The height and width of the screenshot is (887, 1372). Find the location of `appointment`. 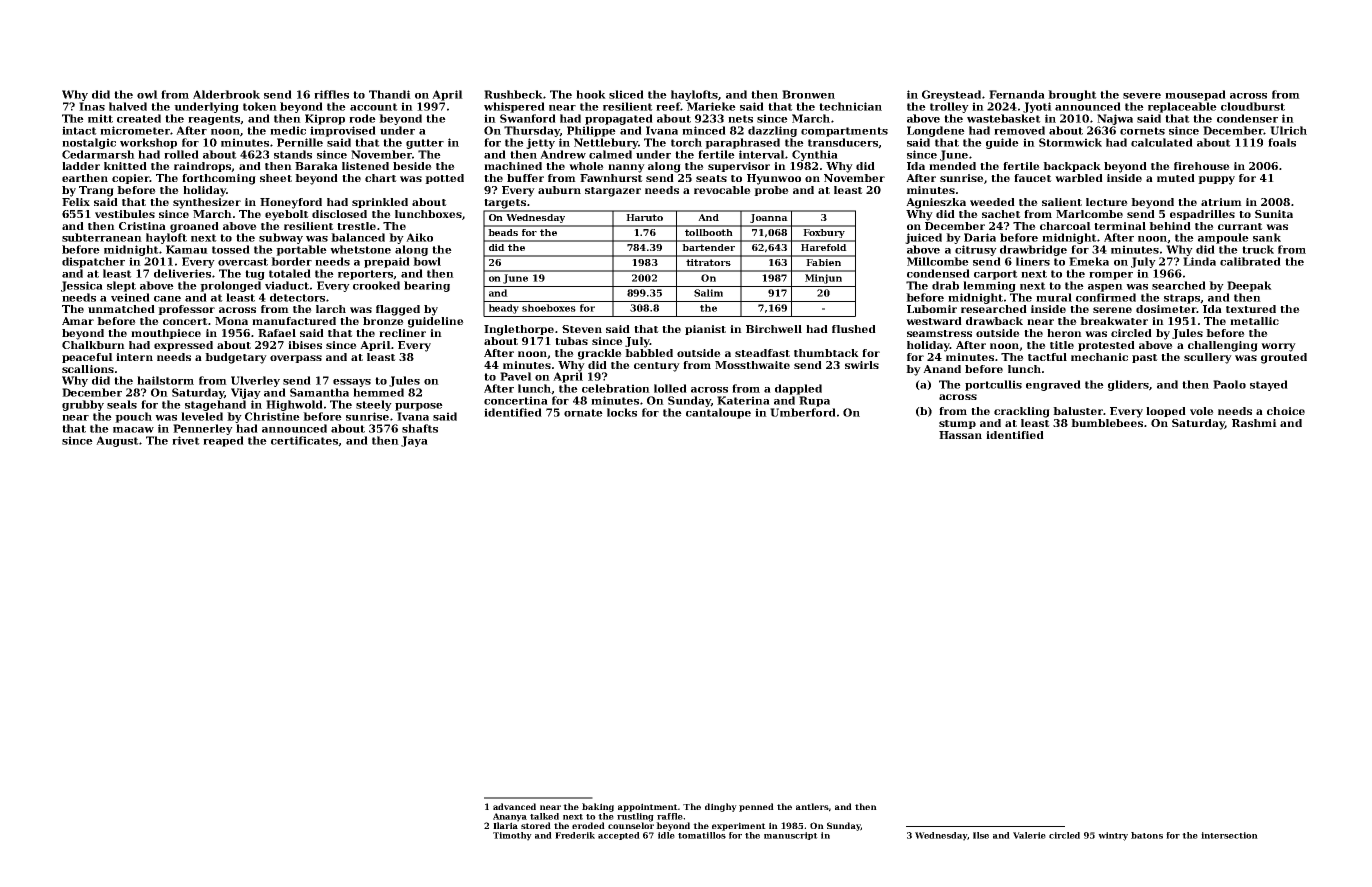

appointment is located at coordinates (648, 807).
